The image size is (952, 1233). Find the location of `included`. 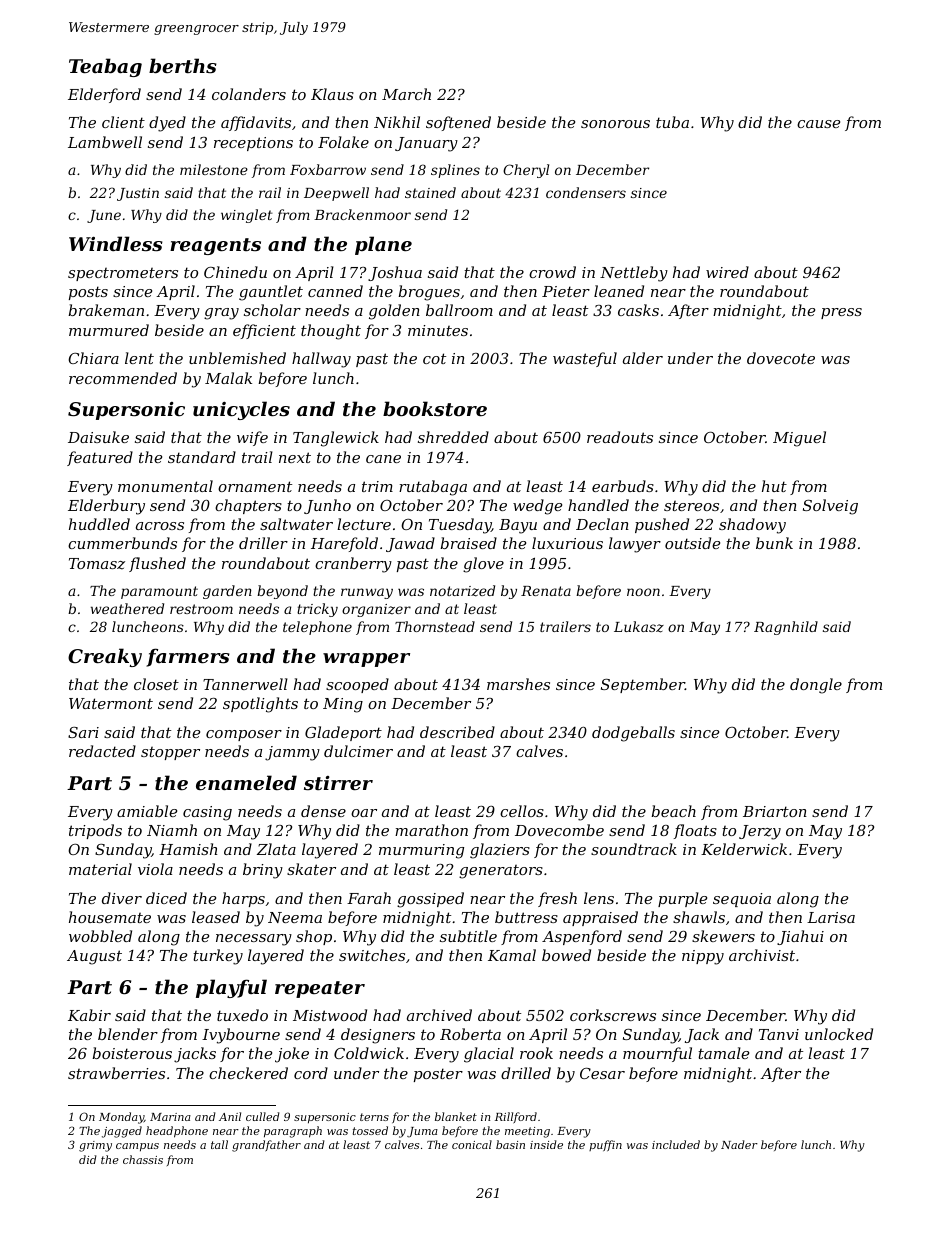

included is located at coordinates (676, 1144).
